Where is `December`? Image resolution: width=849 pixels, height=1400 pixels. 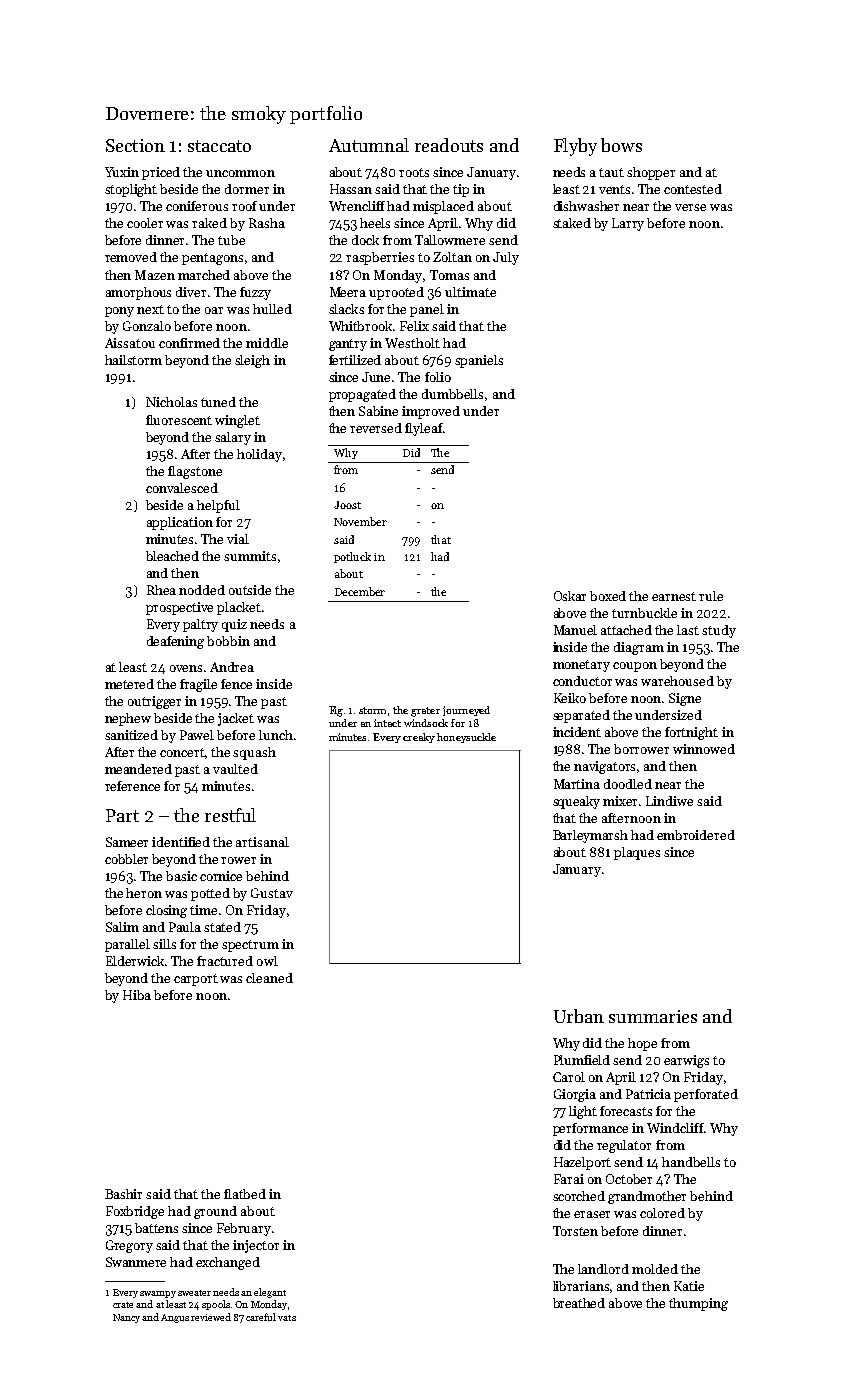
December is located at coordinates (360, 591).
